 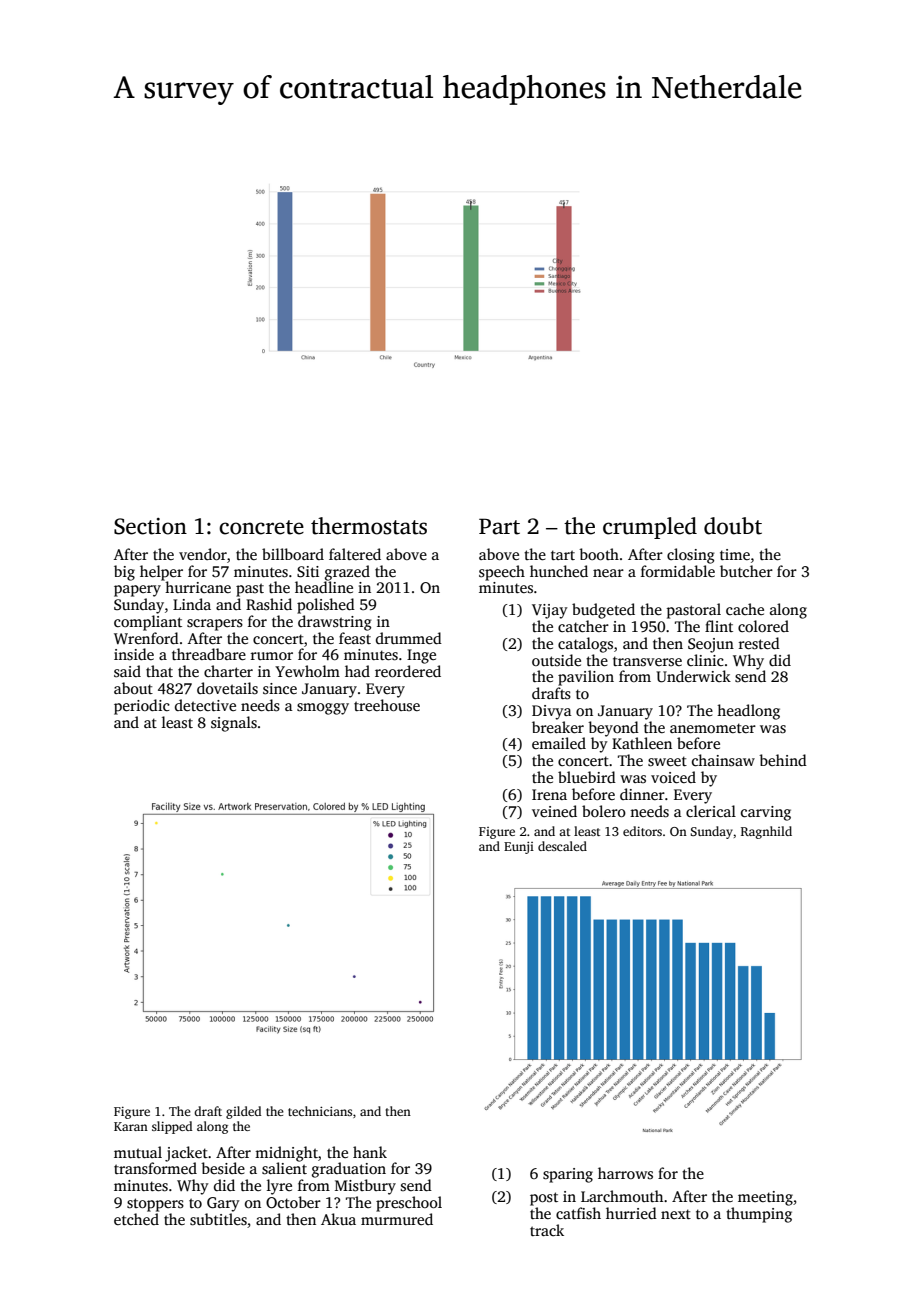 What do you see at coordinates (369, 526) in the screenshot?
I see `thermostats` at bounding box center [369, 526].
